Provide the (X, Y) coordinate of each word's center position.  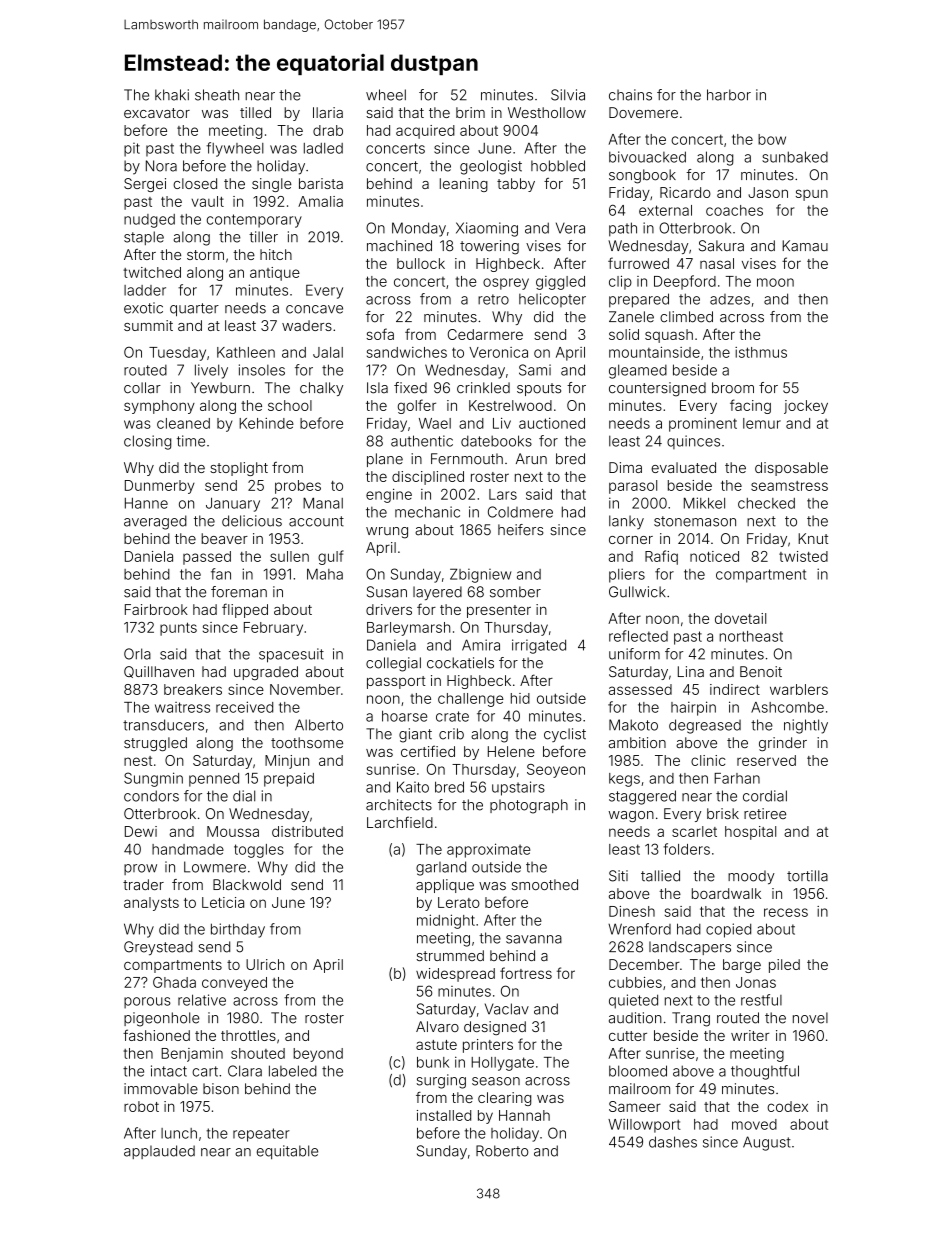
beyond (318, 1055)
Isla (377, 388)
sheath (217, 95)
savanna (534, 939)
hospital (750, 833)
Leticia (223, 902)
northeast (751, 636)
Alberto (319, 725)
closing (147, 442)
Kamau (805, 246)
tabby (516, 185)
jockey (806, 407)
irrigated (539, 646)
